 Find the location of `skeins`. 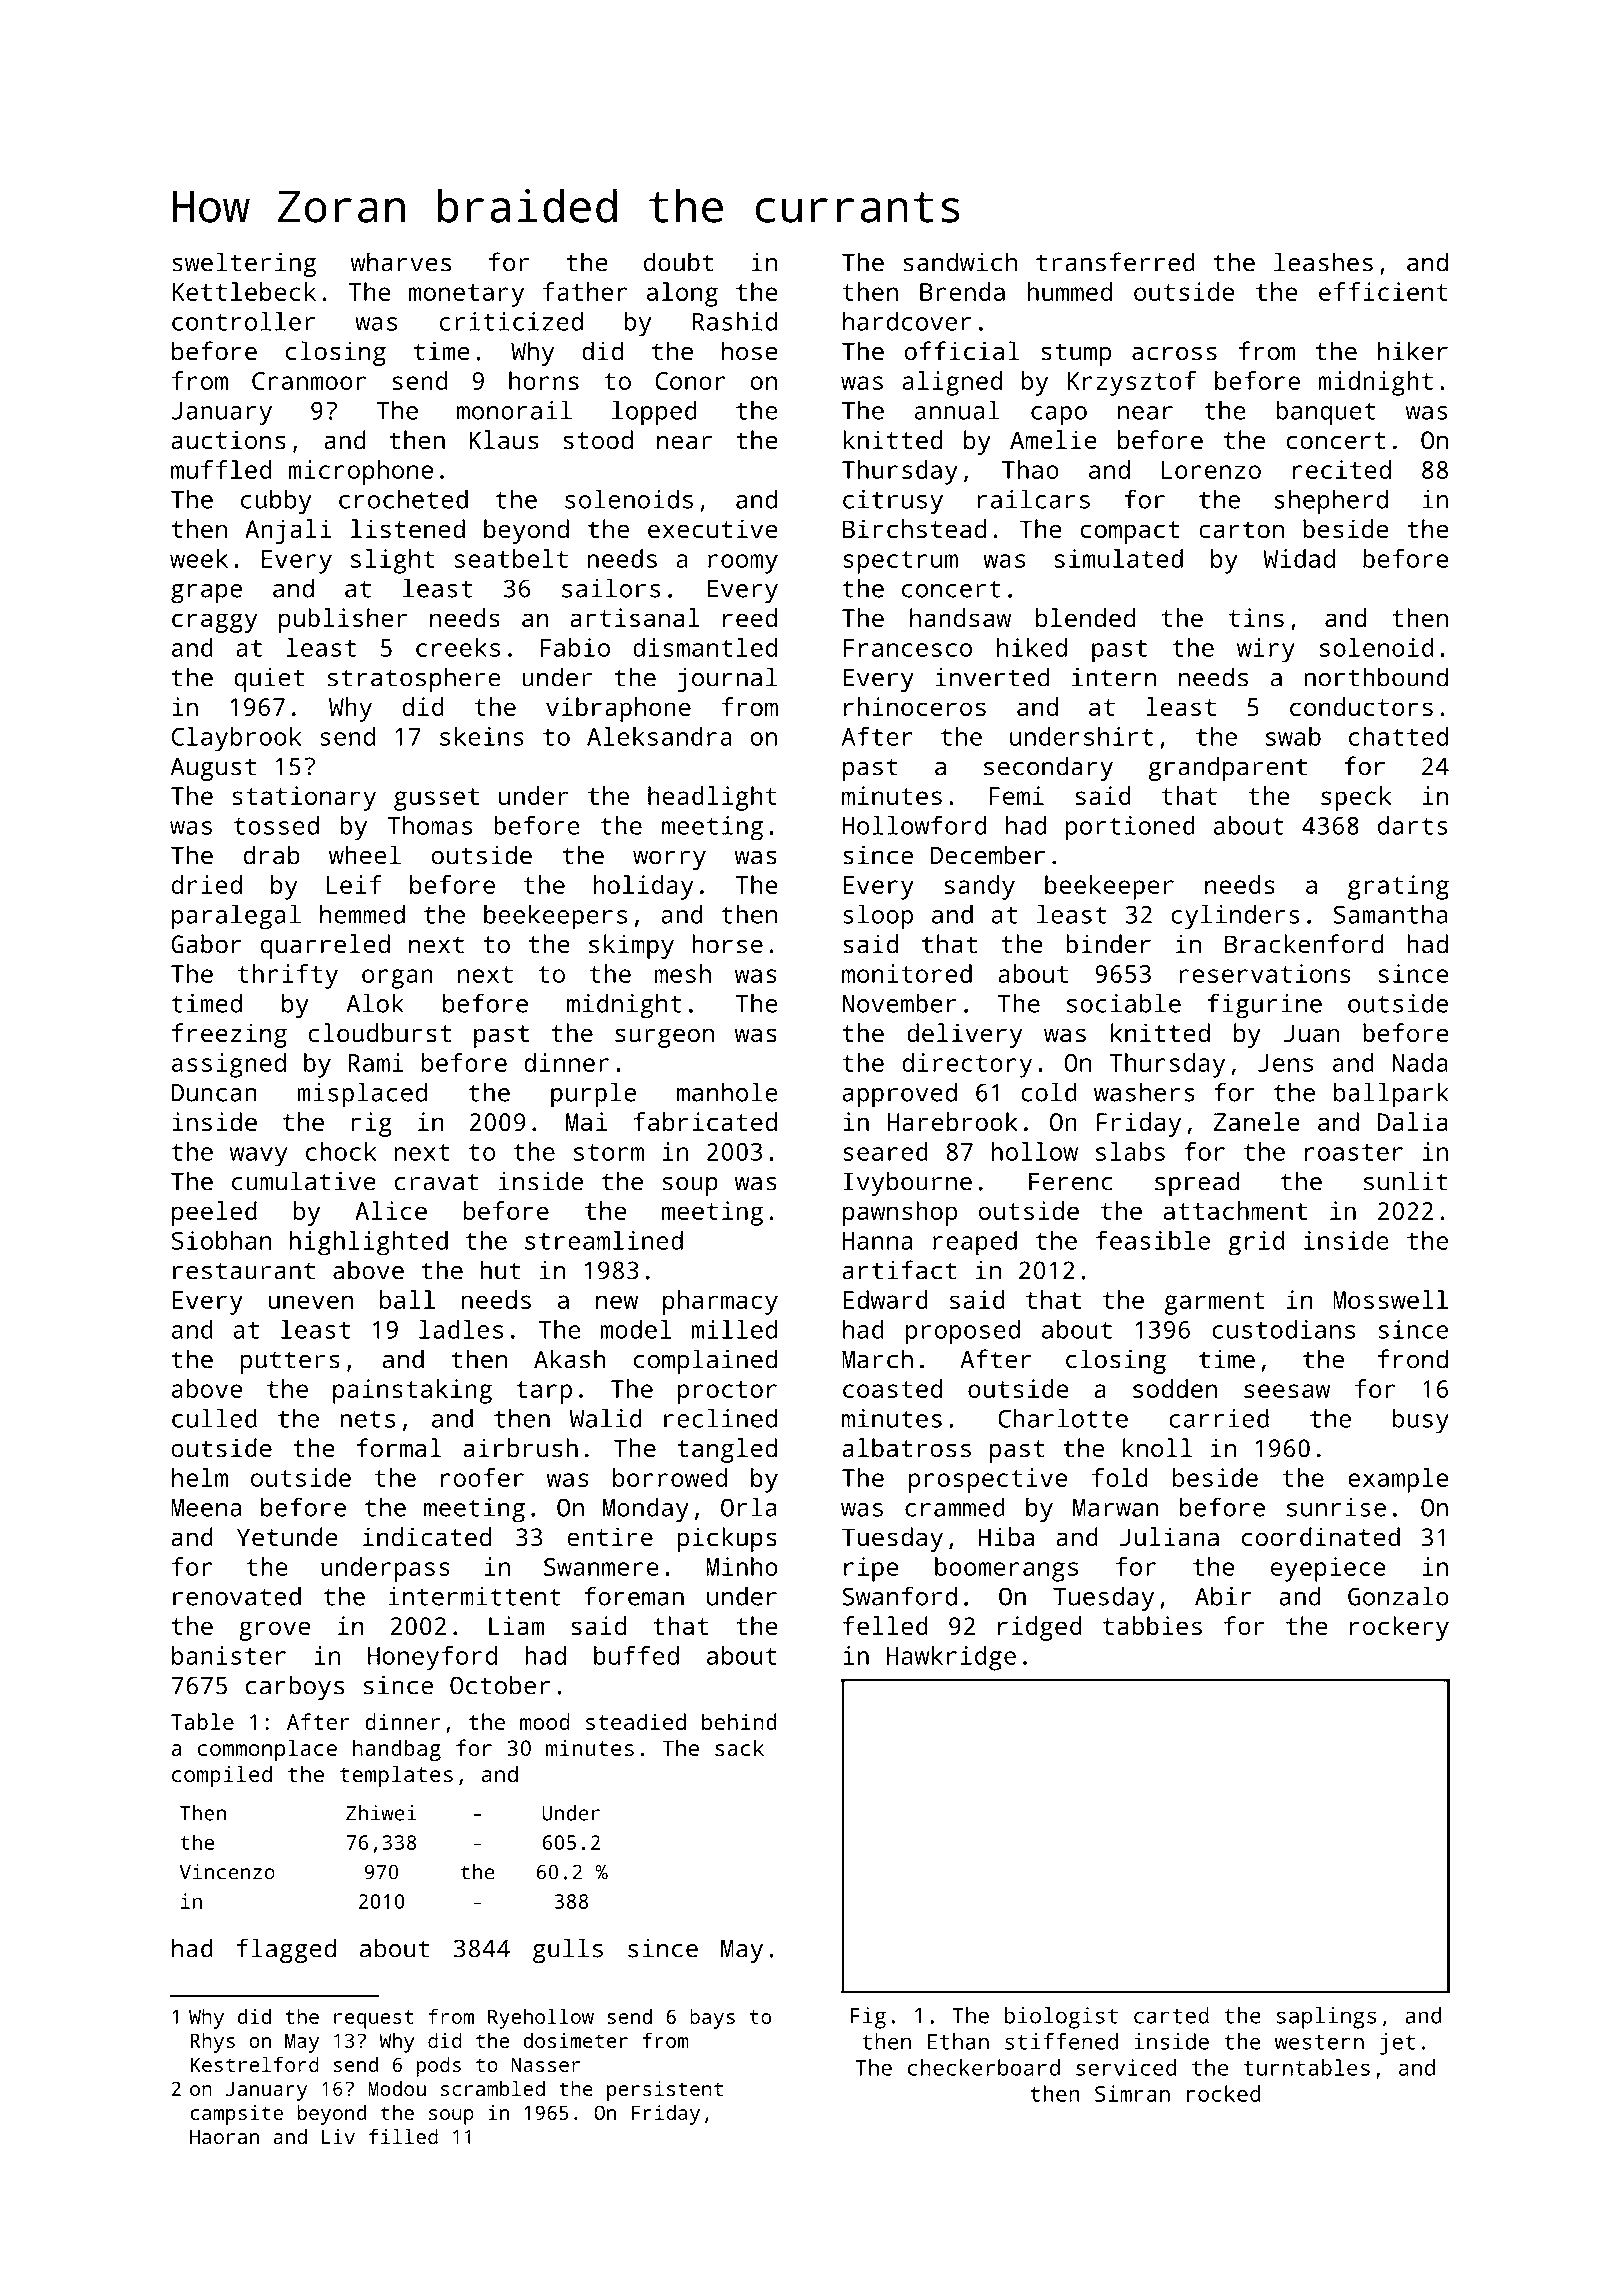

skeins is located at coordinates (482, 736).
